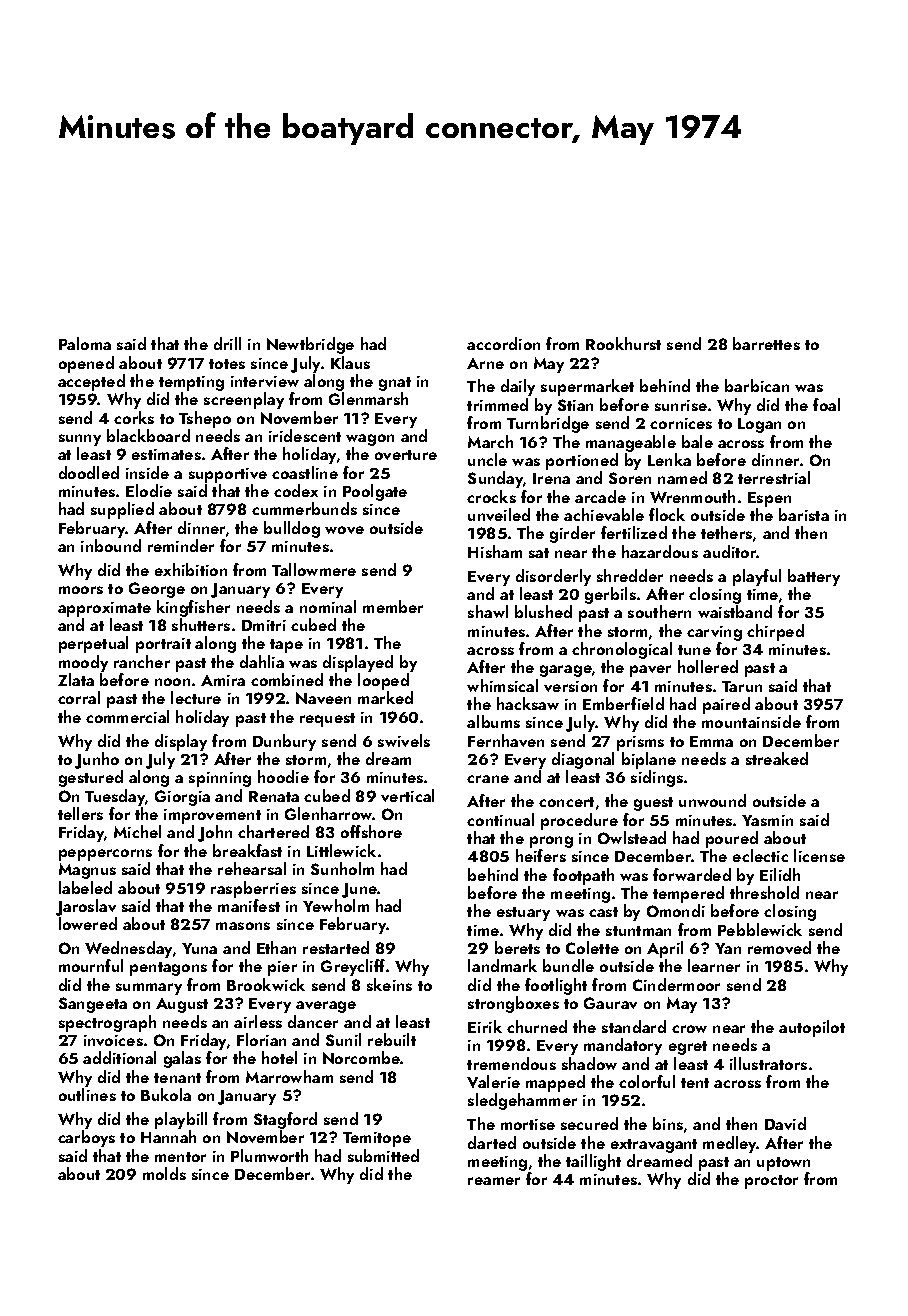 Image resolution: width=908 pixels, height=1316 pixels. I want to click on vertical, so click(407, 795).
